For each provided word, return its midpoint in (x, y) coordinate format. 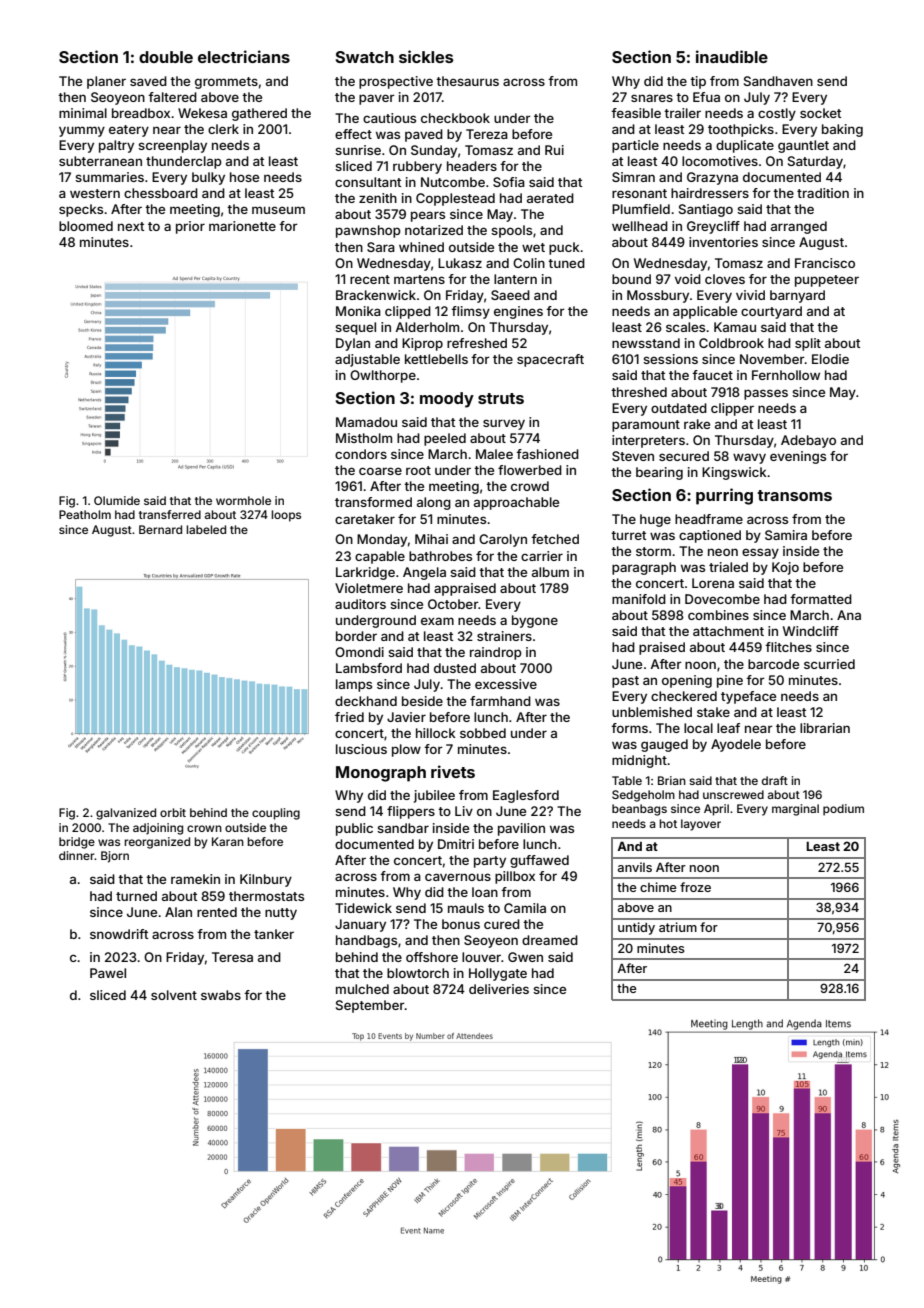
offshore (432, 957)
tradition (823, 193)
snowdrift (119, 934)
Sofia (509, 182)
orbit (173, 812)
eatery (129, 131)
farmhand (500, 701)
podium (843, 810)
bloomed (86, 226)
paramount (646, 426)
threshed (639, 392)
